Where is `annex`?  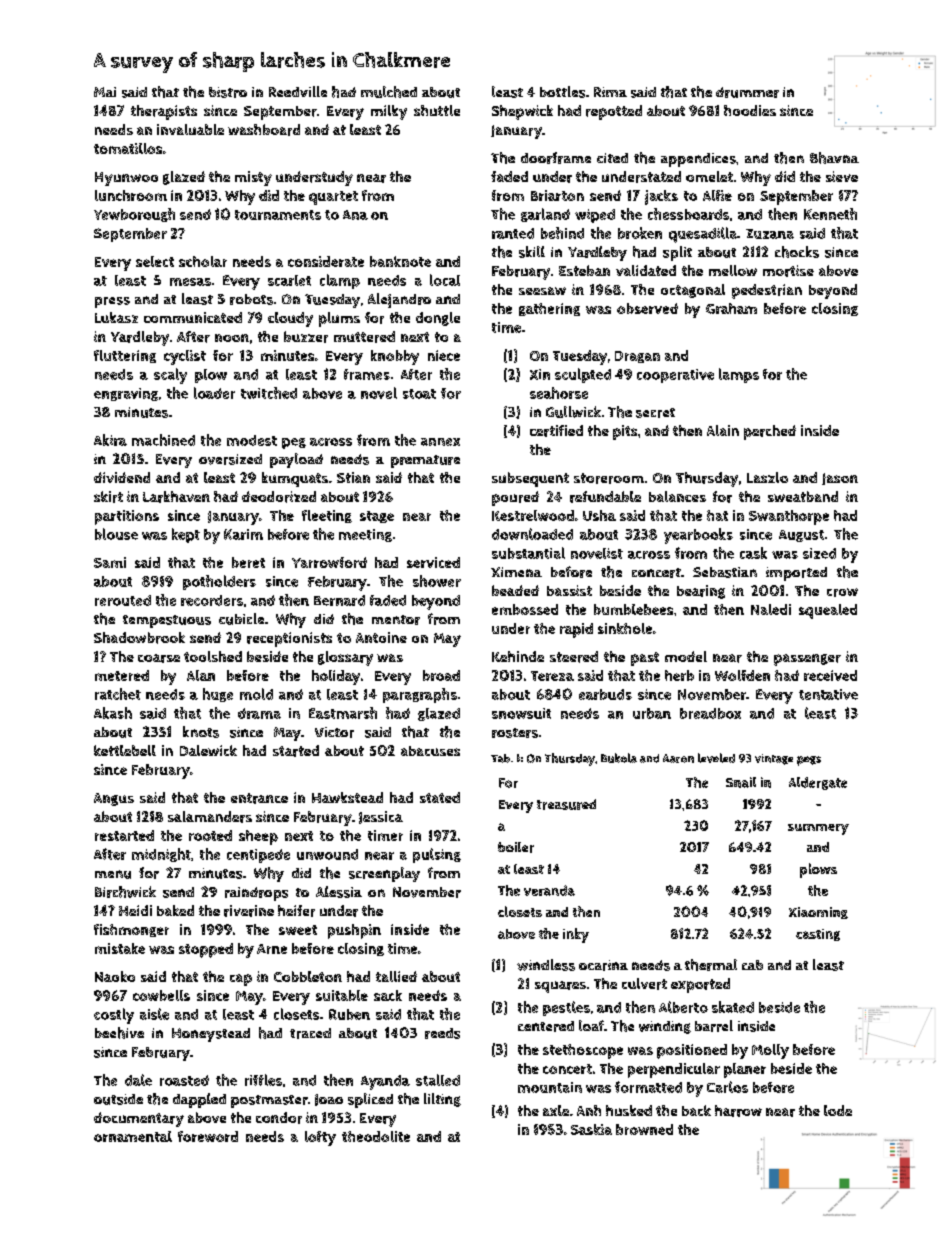
annex is located at coordinates (440, 442).
